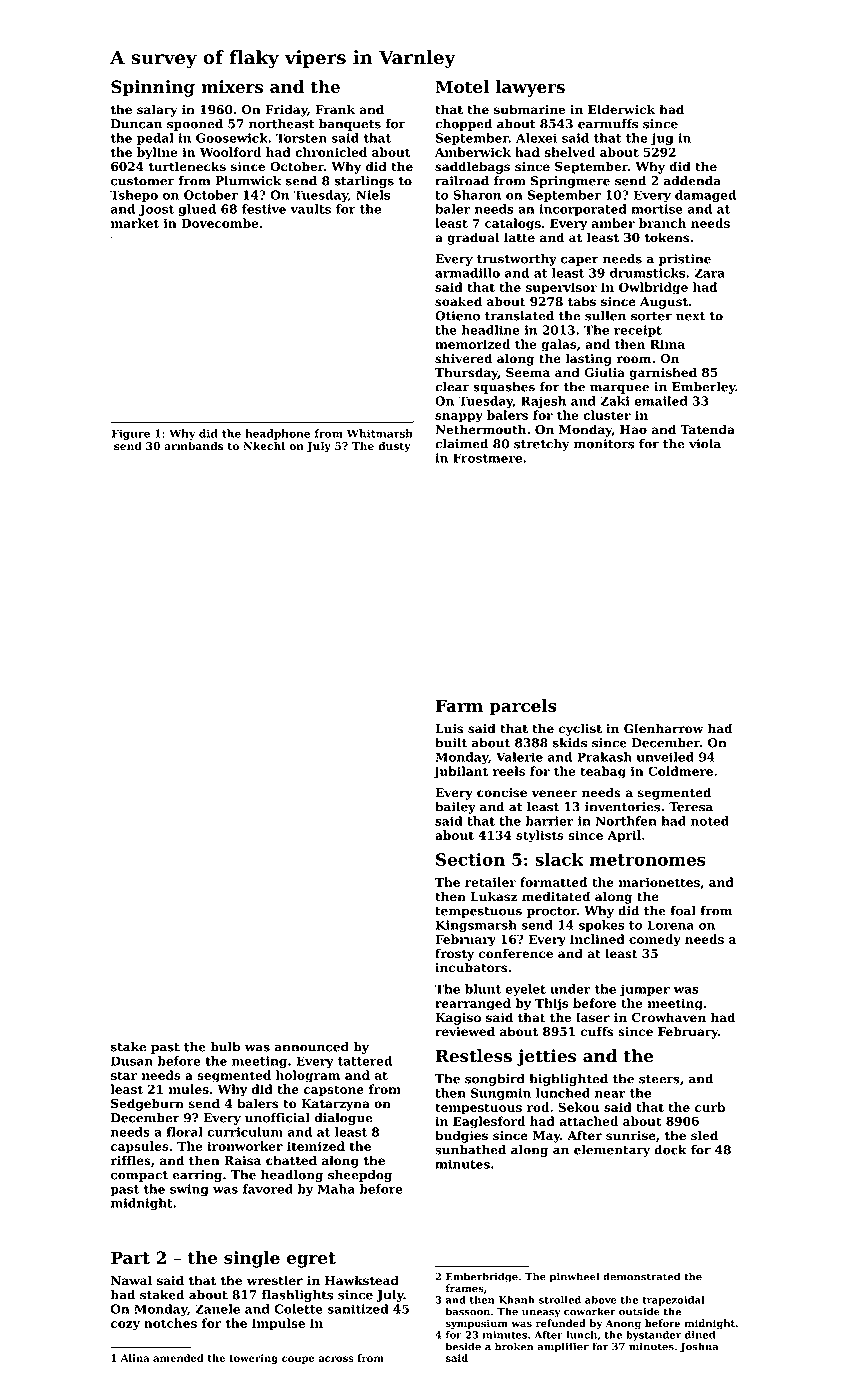  Describe the element at coordinates (248, 181) in the document. I see `Plumwick` at that location.
